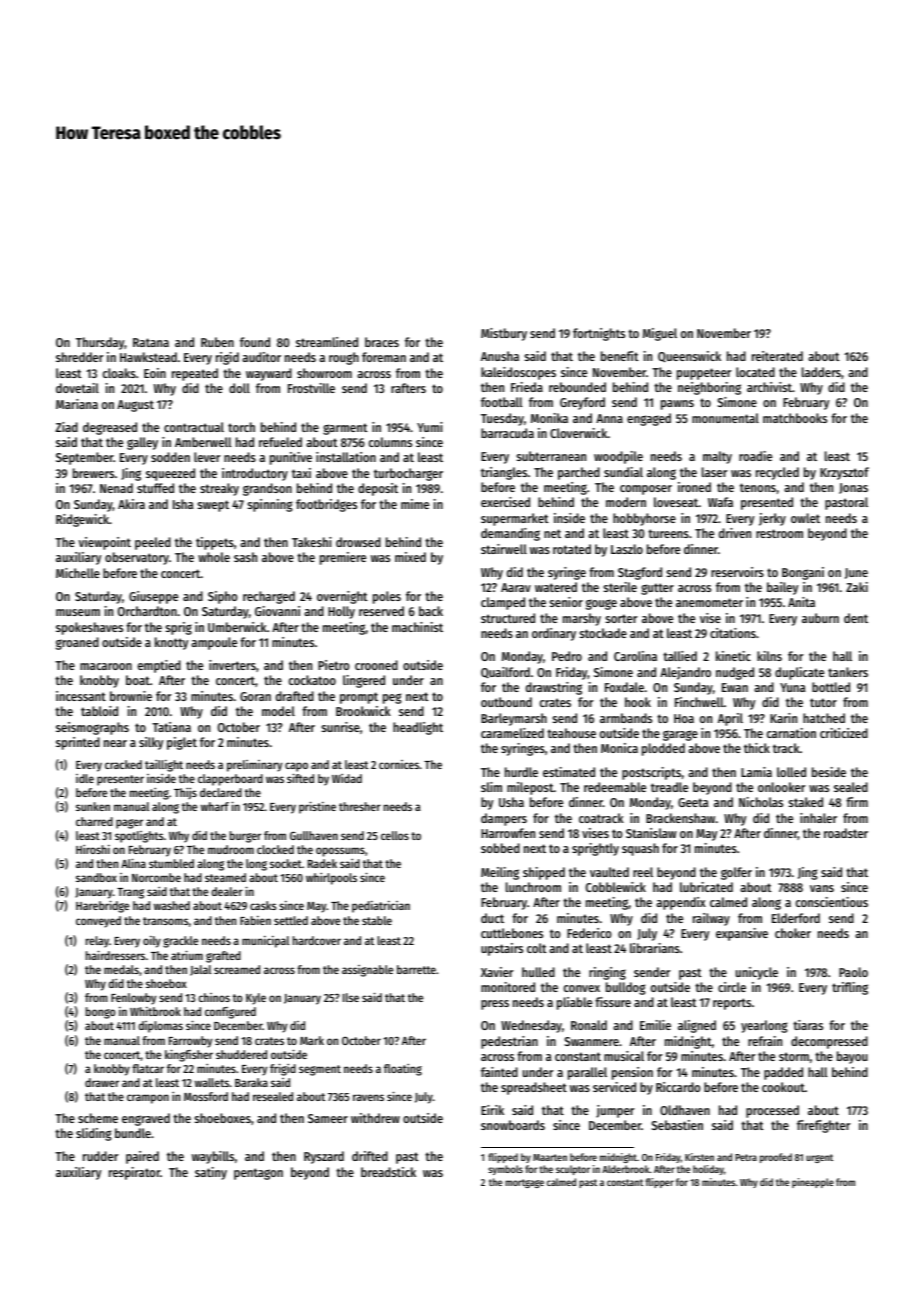 This screenshot has height=1308, width=924. I want to click on reiterated, so click(777, 356).
